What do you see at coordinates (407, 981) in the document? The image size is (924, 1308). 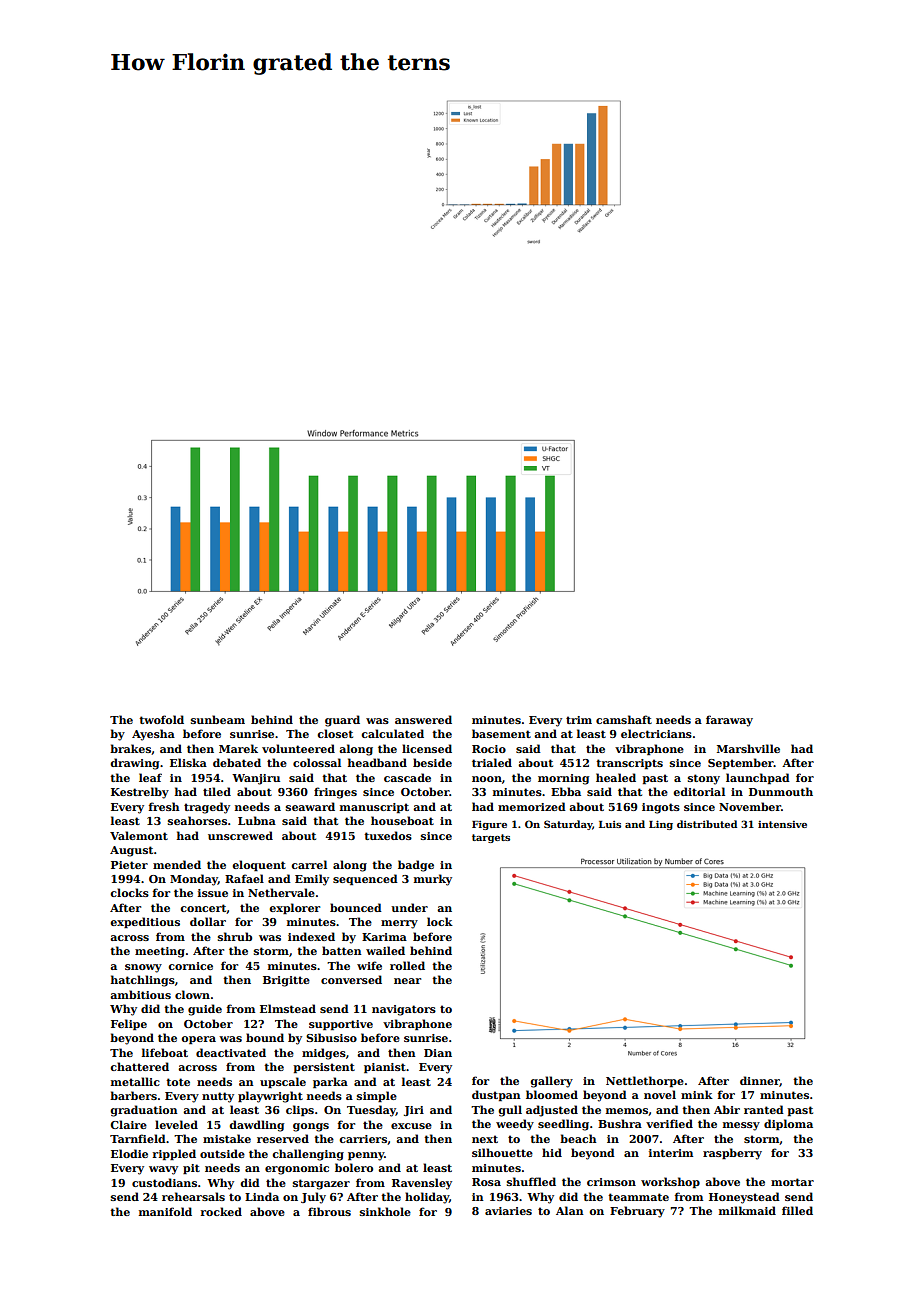 I see `near` at bounding box center [407, 981].
